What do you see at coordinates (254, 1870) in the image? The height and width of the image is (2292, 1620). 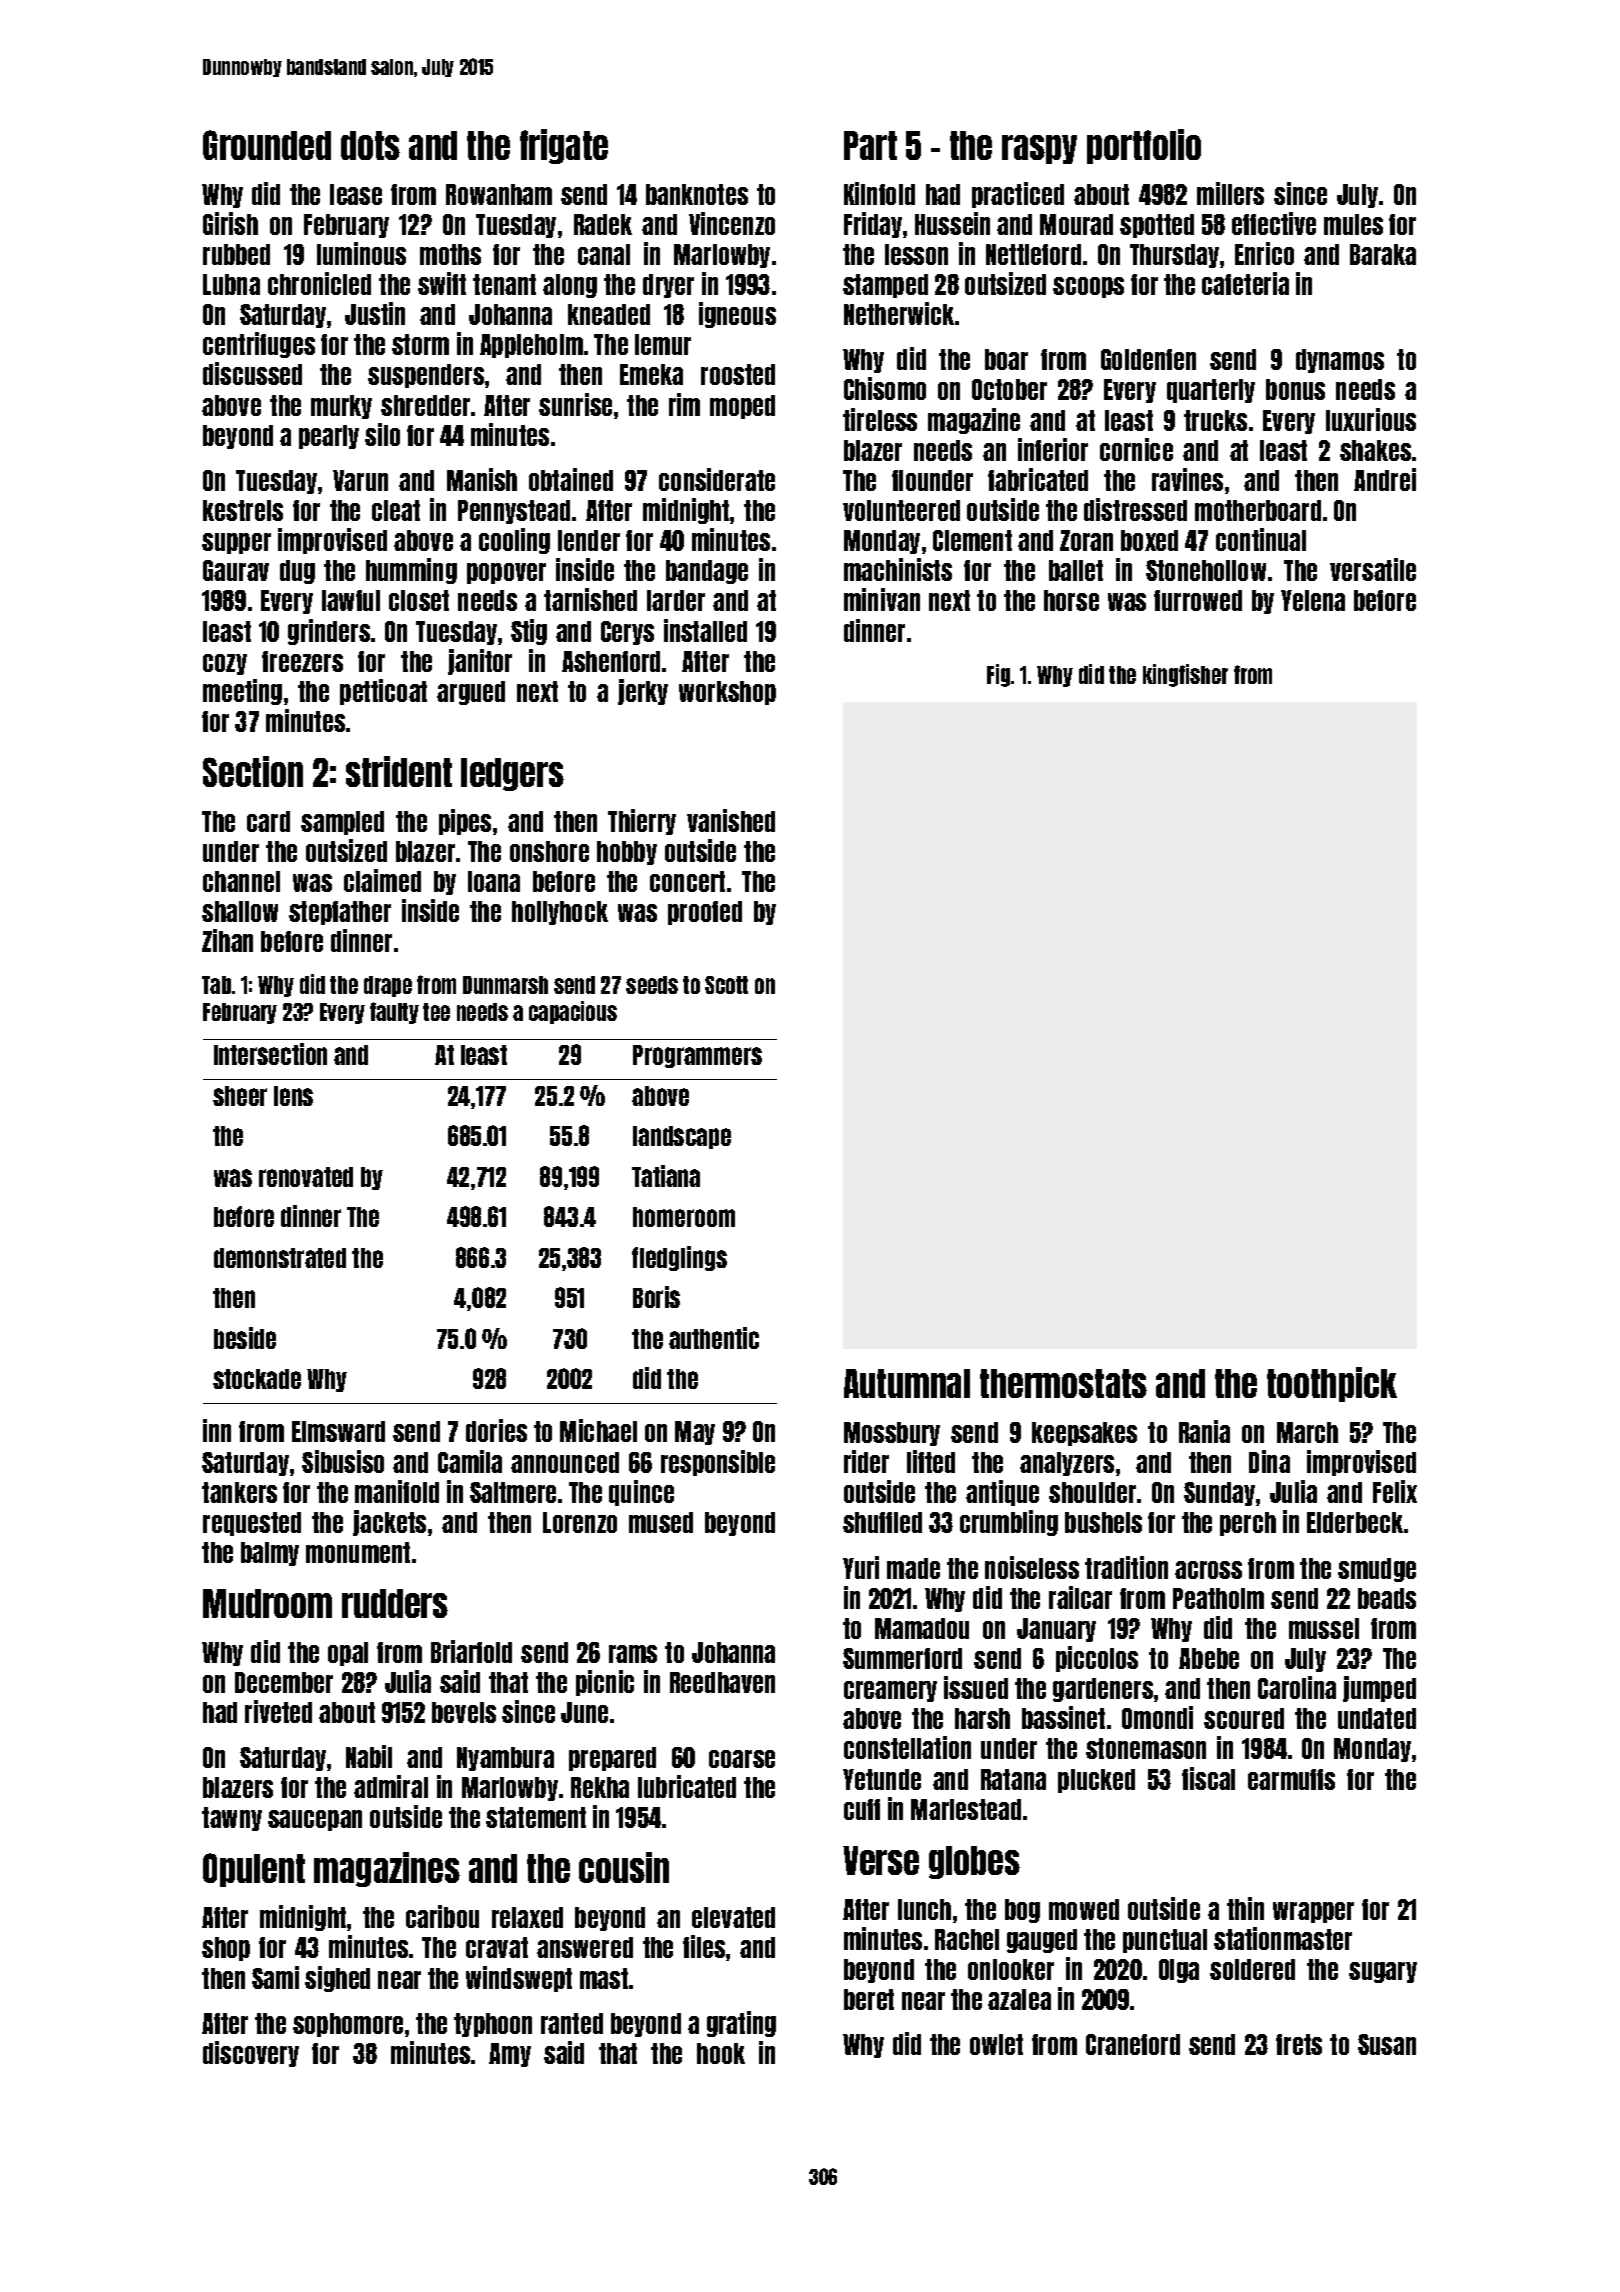 I see `Opulent` at bounding box center [254, 1870].
